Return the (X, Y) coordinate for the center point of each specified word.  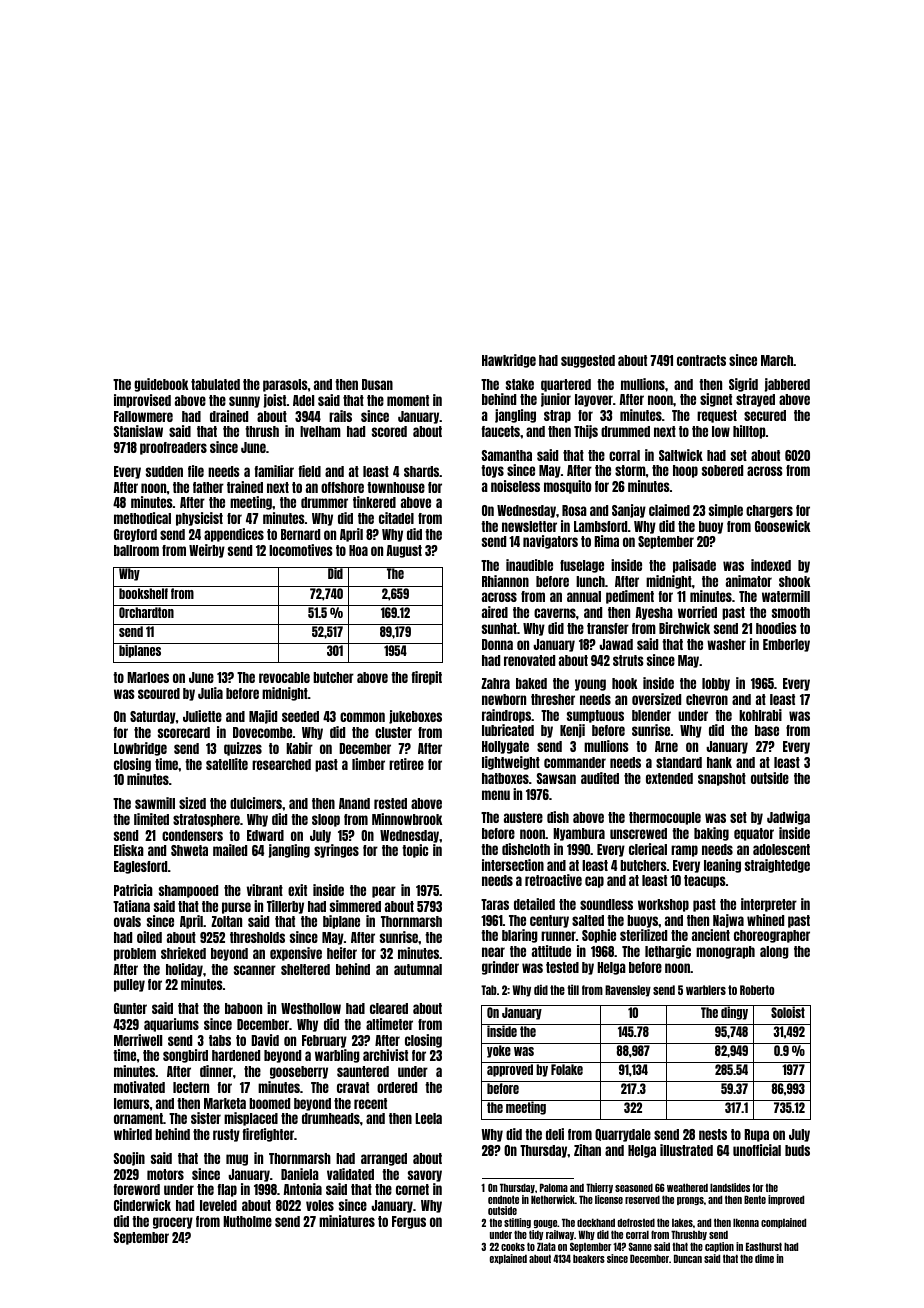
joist (275, 401)
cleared (389, 1008)
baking (711, 834)
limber (368, 764)
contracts (701, 360)
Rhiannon (505, 581)
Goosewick (783, 526)
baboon (243, 1008)
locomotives (301, 550)
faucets (501, 431)
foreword (137, 1189)
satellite (227, 764)
